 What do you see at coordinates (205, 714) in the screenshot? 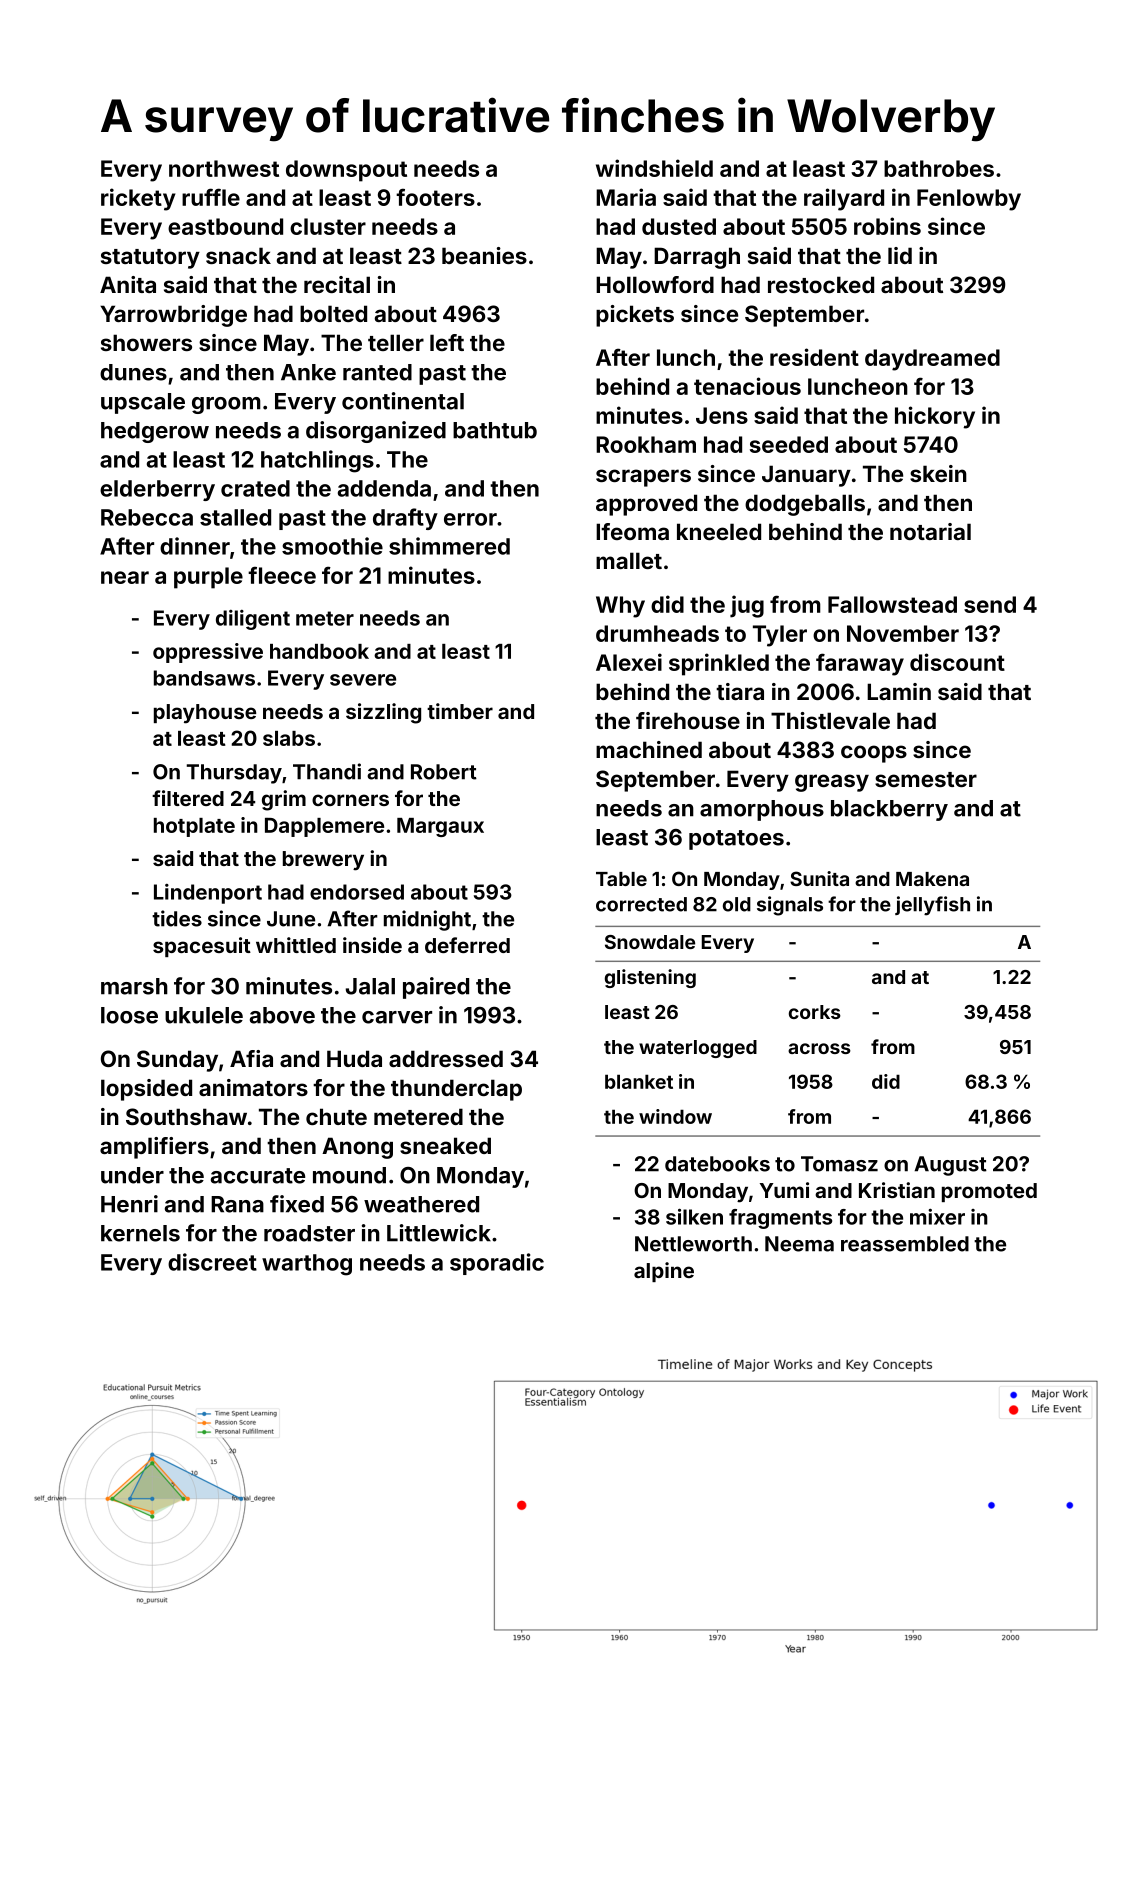
I see `playhouse` at bounding box center [205, 714].
